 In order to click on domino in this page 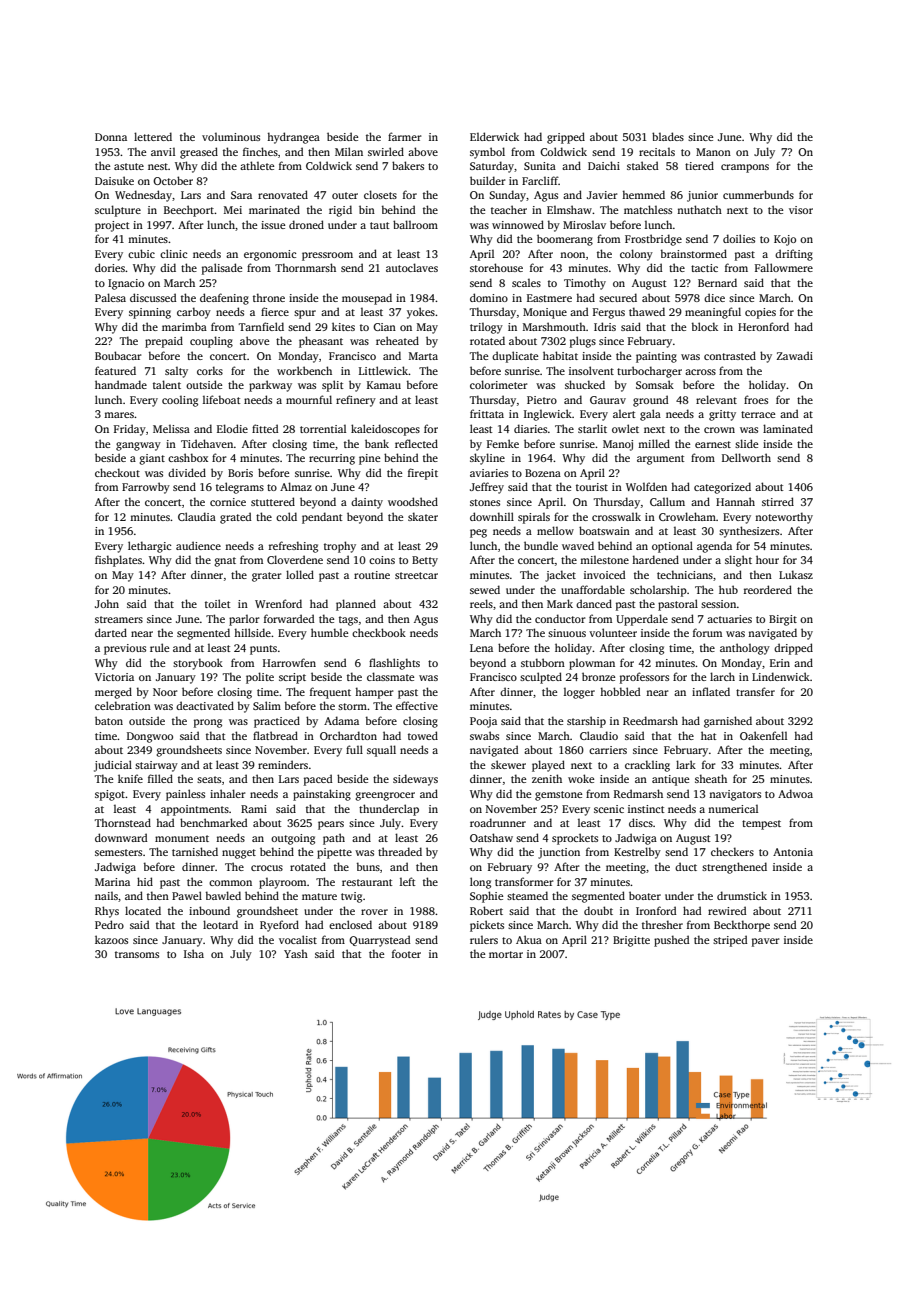, I will do `click(489, 297)`.
